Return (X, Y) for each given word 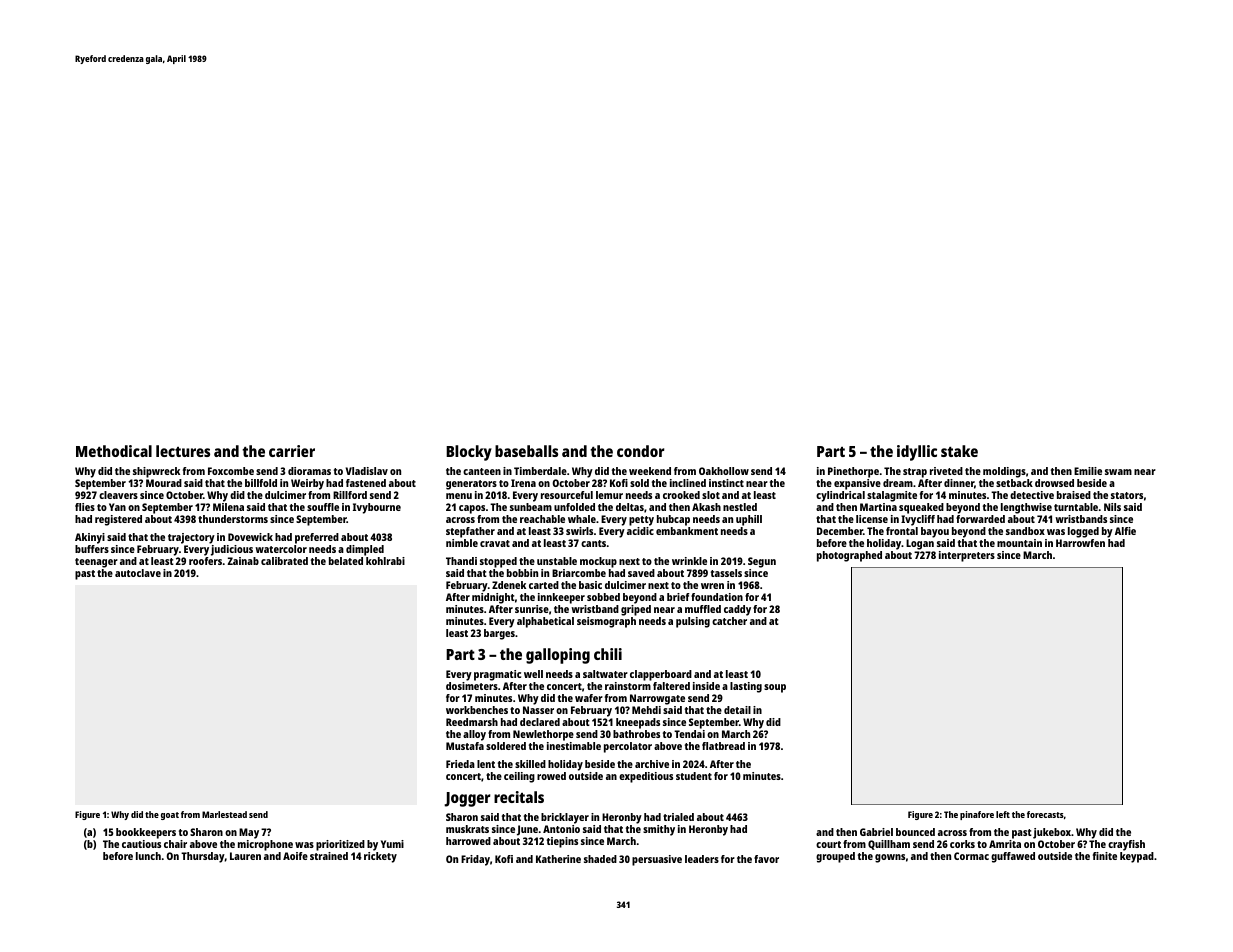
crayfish (1126, 845)
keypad (1137, 857)
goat (170, 816)
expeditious (646, 777)
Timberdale (540, 471)
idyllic (917, 453)
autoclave (138, 573)
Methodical (114, 451)
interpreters (967, 556)
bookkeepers (146, 833)
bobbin (522, 573)
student (694, 776)
